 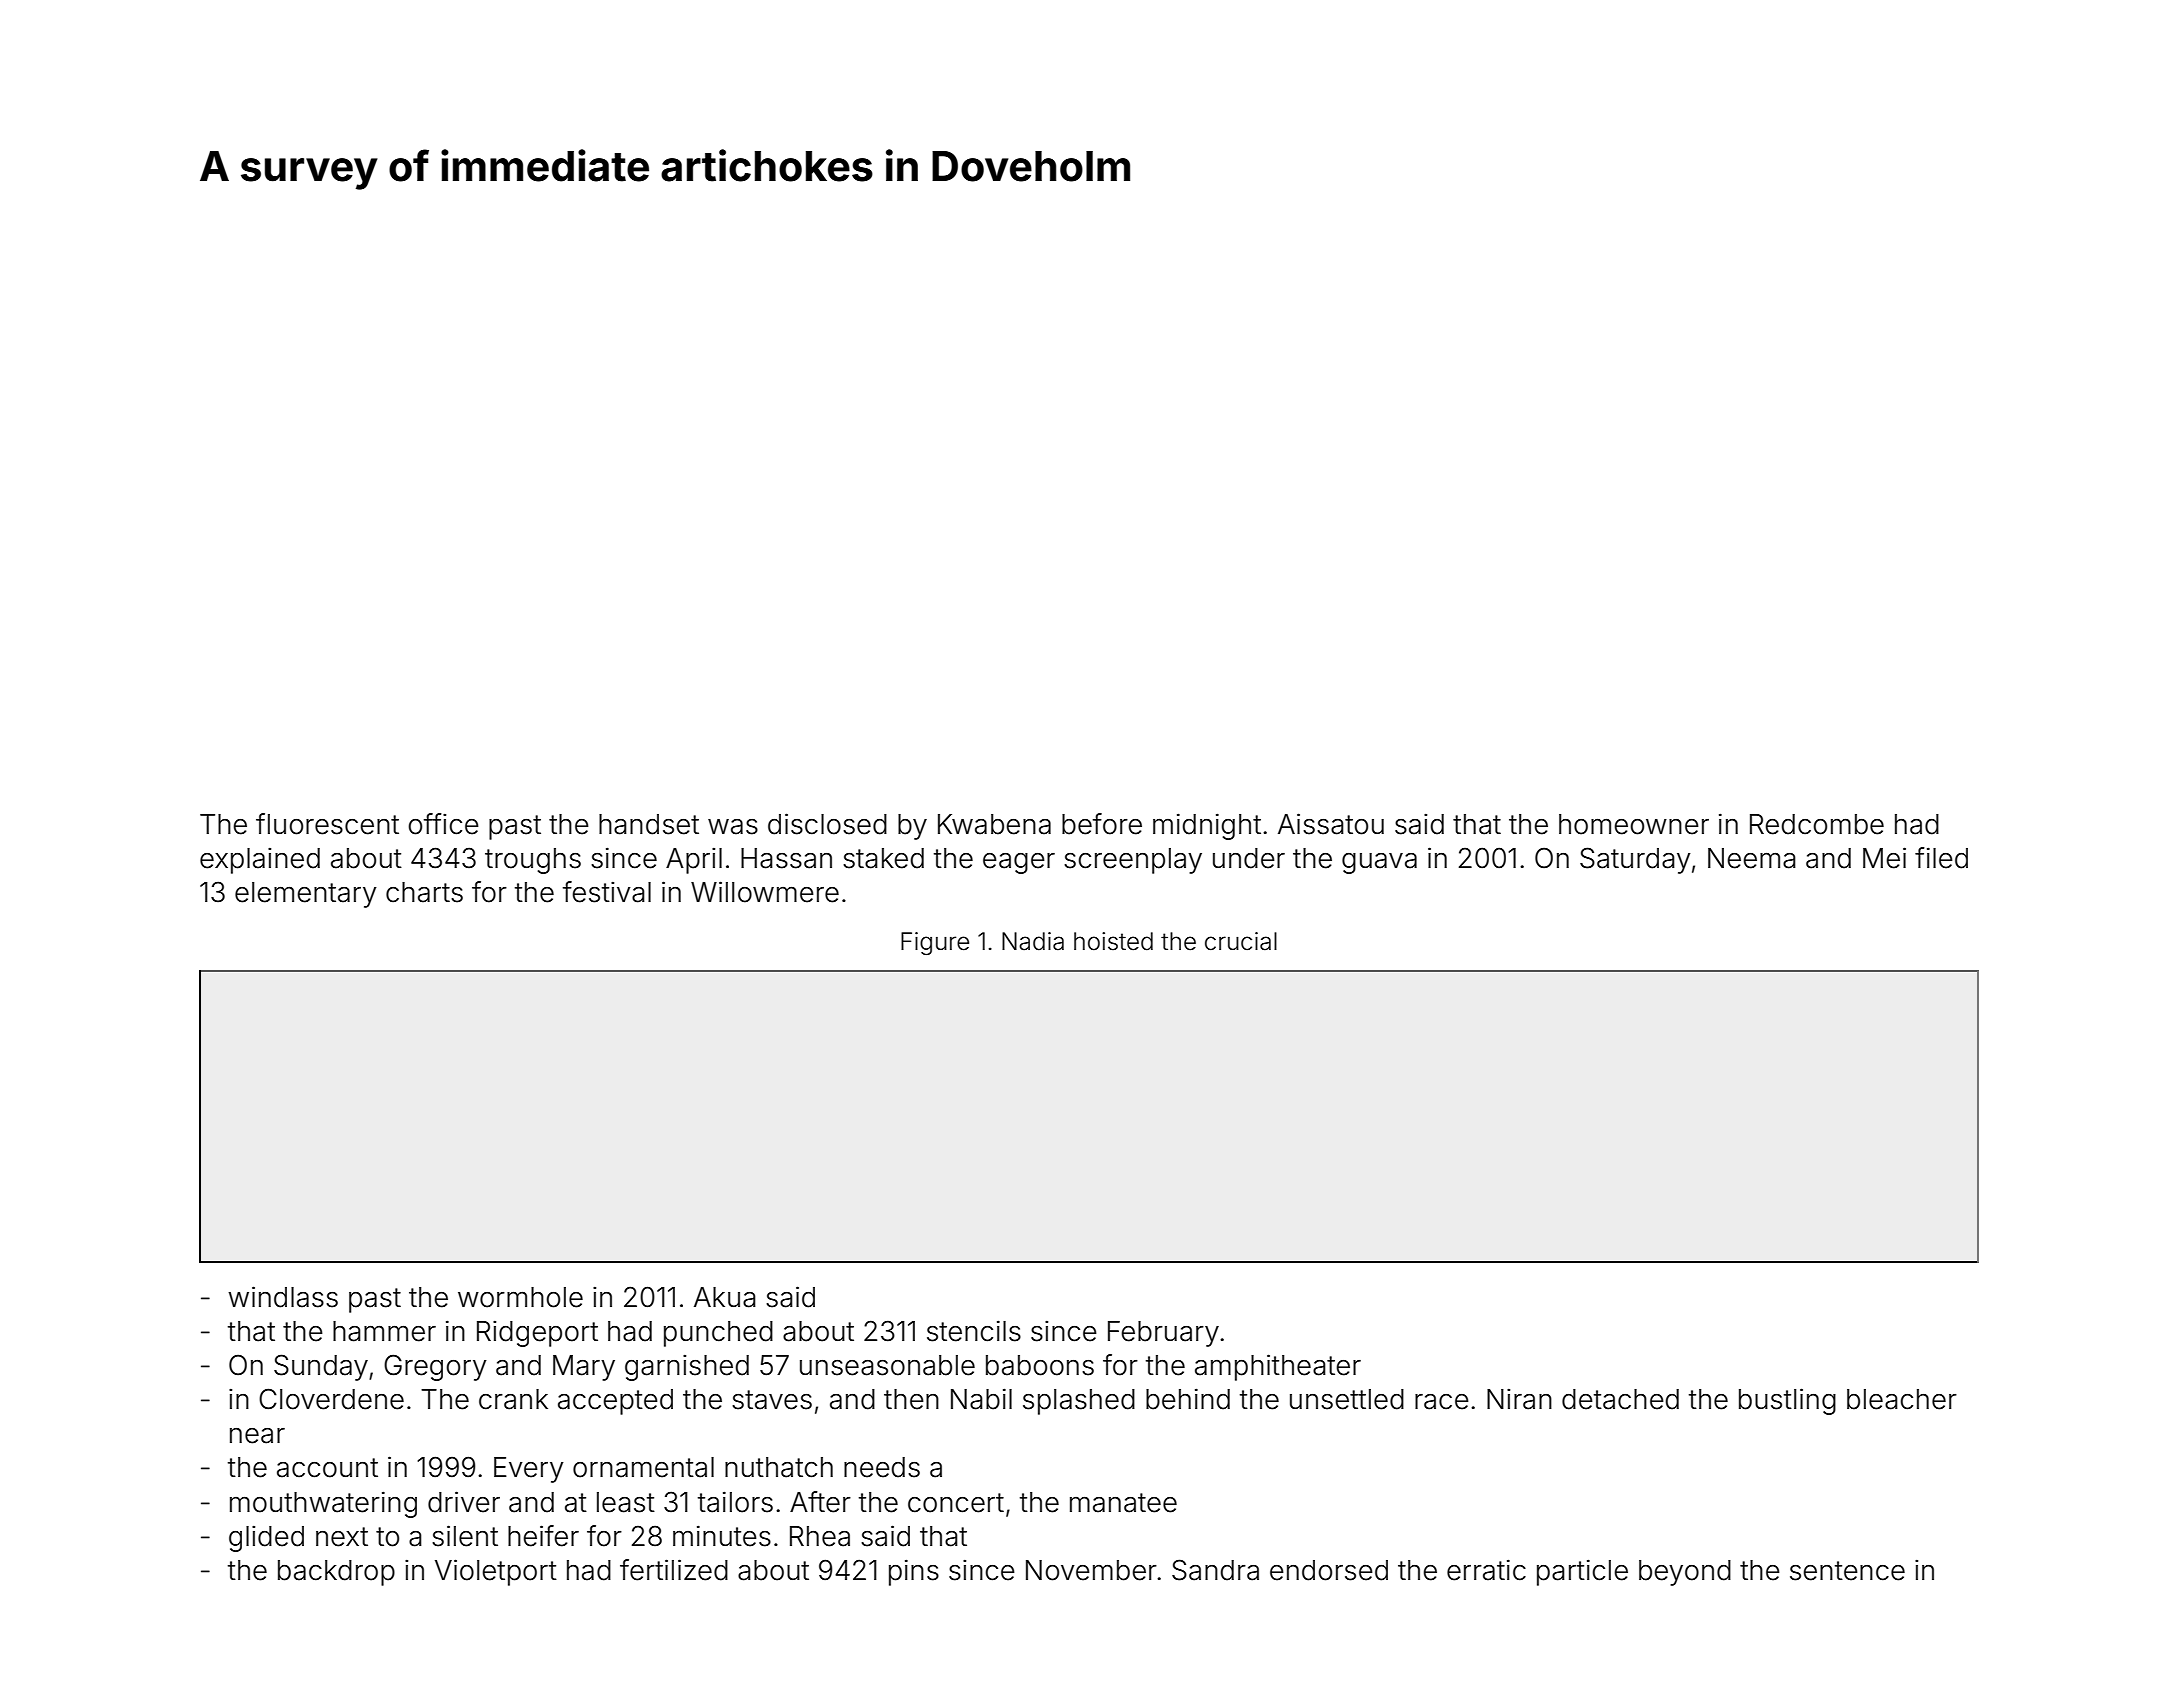 I want to click on crucial, so click(x=1241, y=941).
